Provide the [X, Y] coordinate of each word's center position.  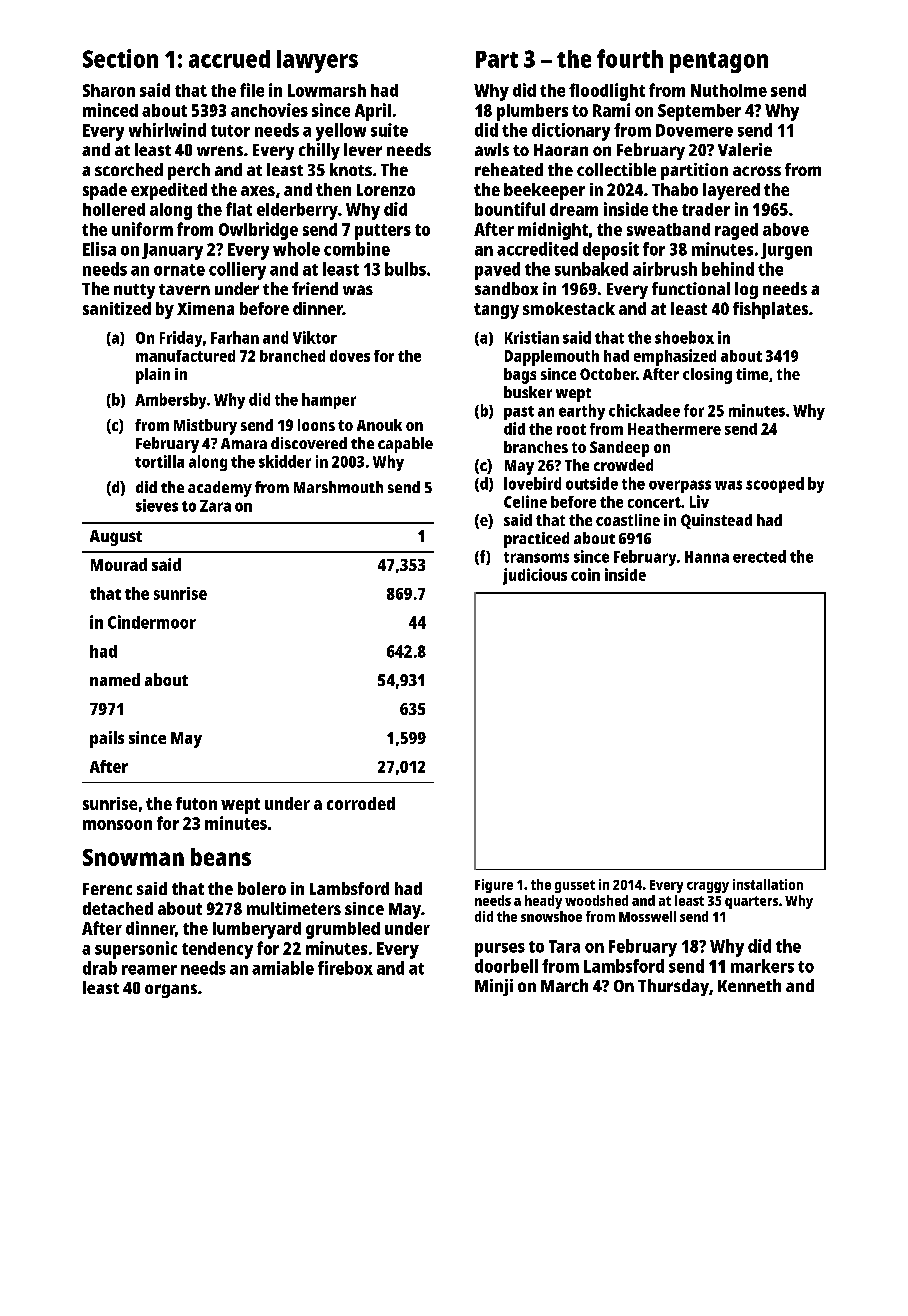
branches [536, 447]
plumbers [532, 112]
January [172, 251]
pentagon [719, 62]
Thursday [673, 987]
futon [196, 803]
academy [220, 489]
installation [768, 884]
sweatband [668, 229]
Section [120, 58]
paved [497, 271]
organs [171, 991]
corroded [361, 803]
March [564, 985]
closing [707, 376]
